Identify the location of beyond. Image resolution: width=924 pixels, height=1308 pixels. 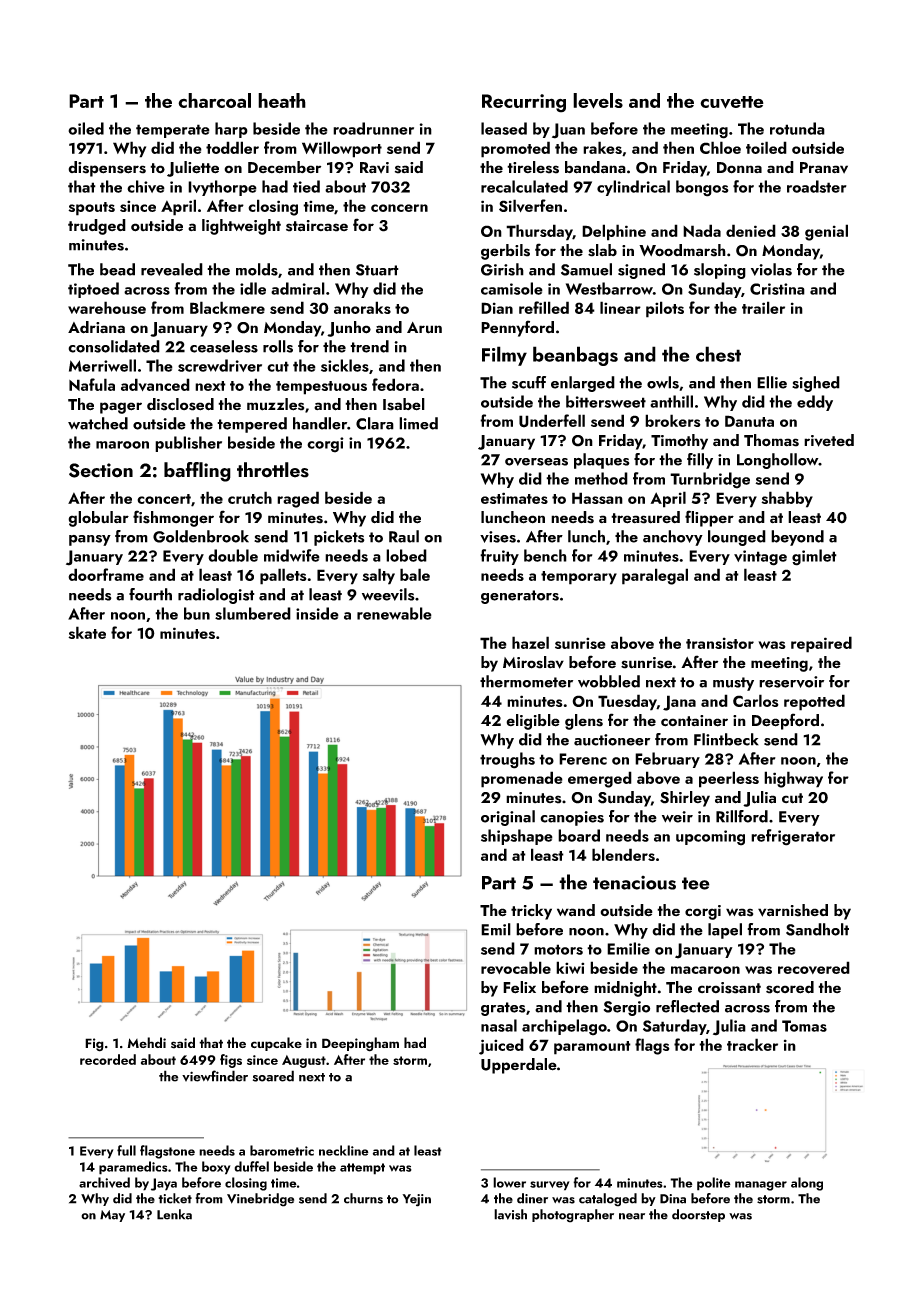
(797, 538).
